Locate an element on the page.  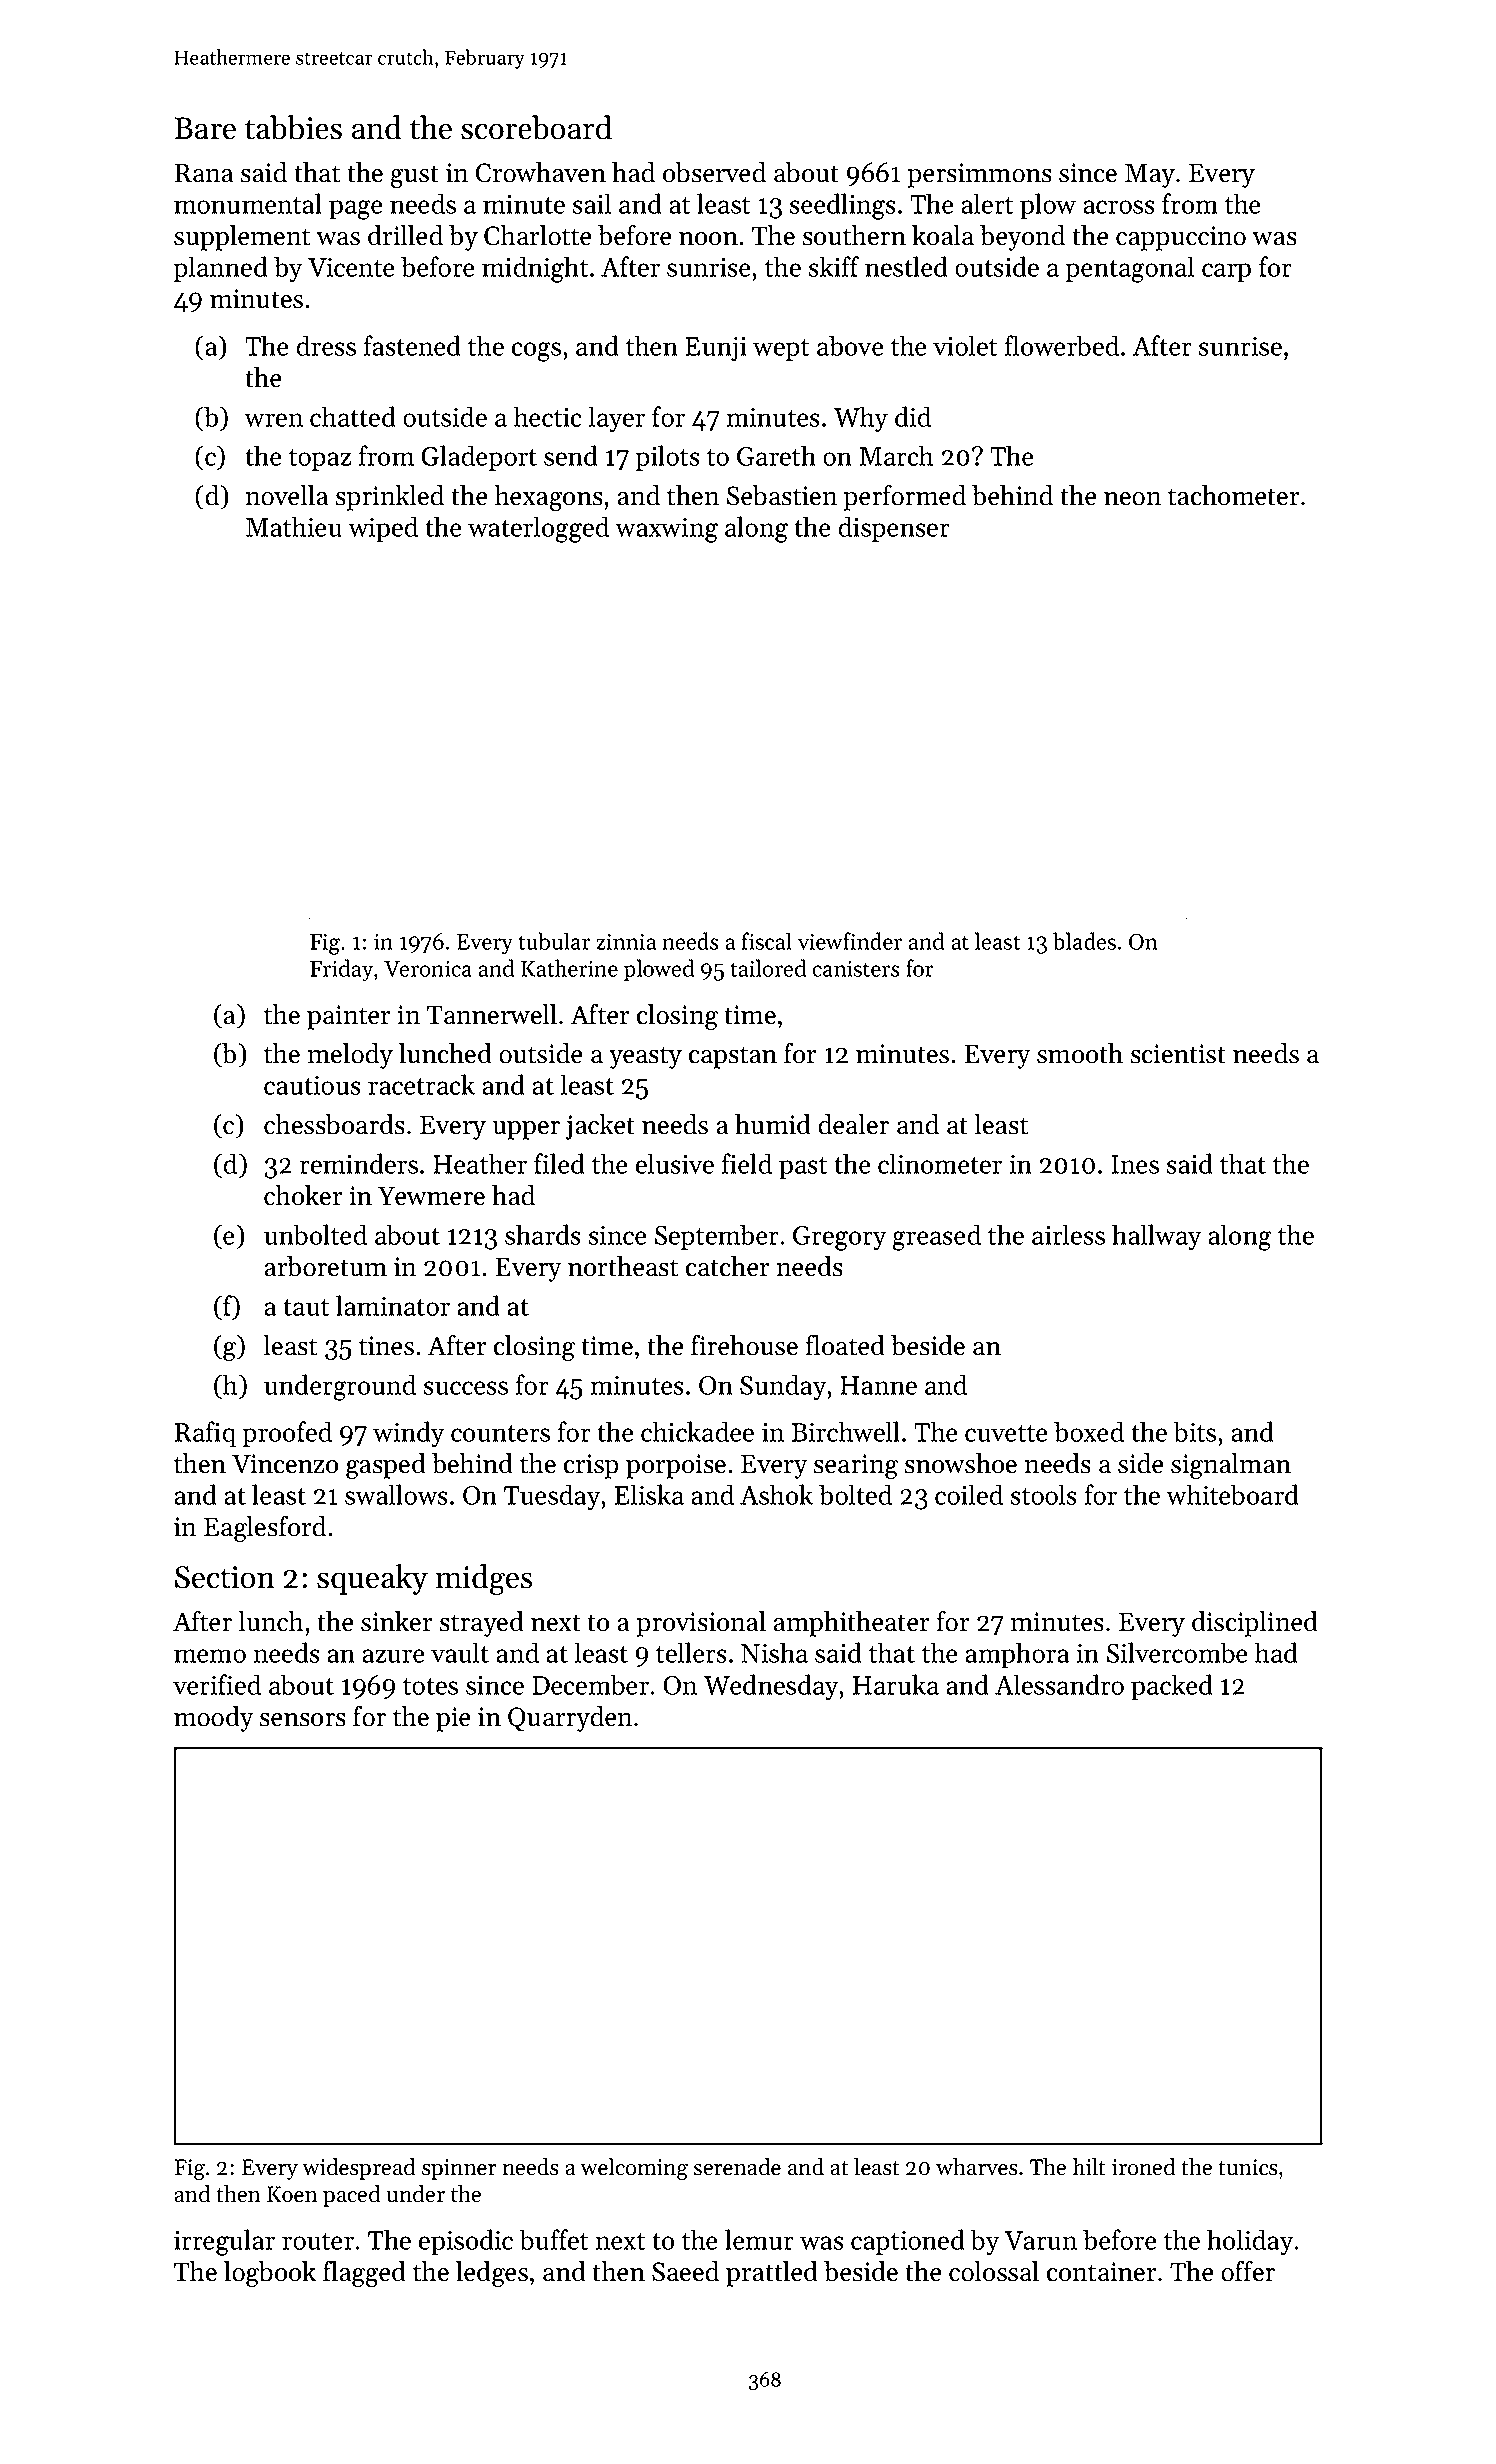
viewfinder is located at coordinates (850, 941).
